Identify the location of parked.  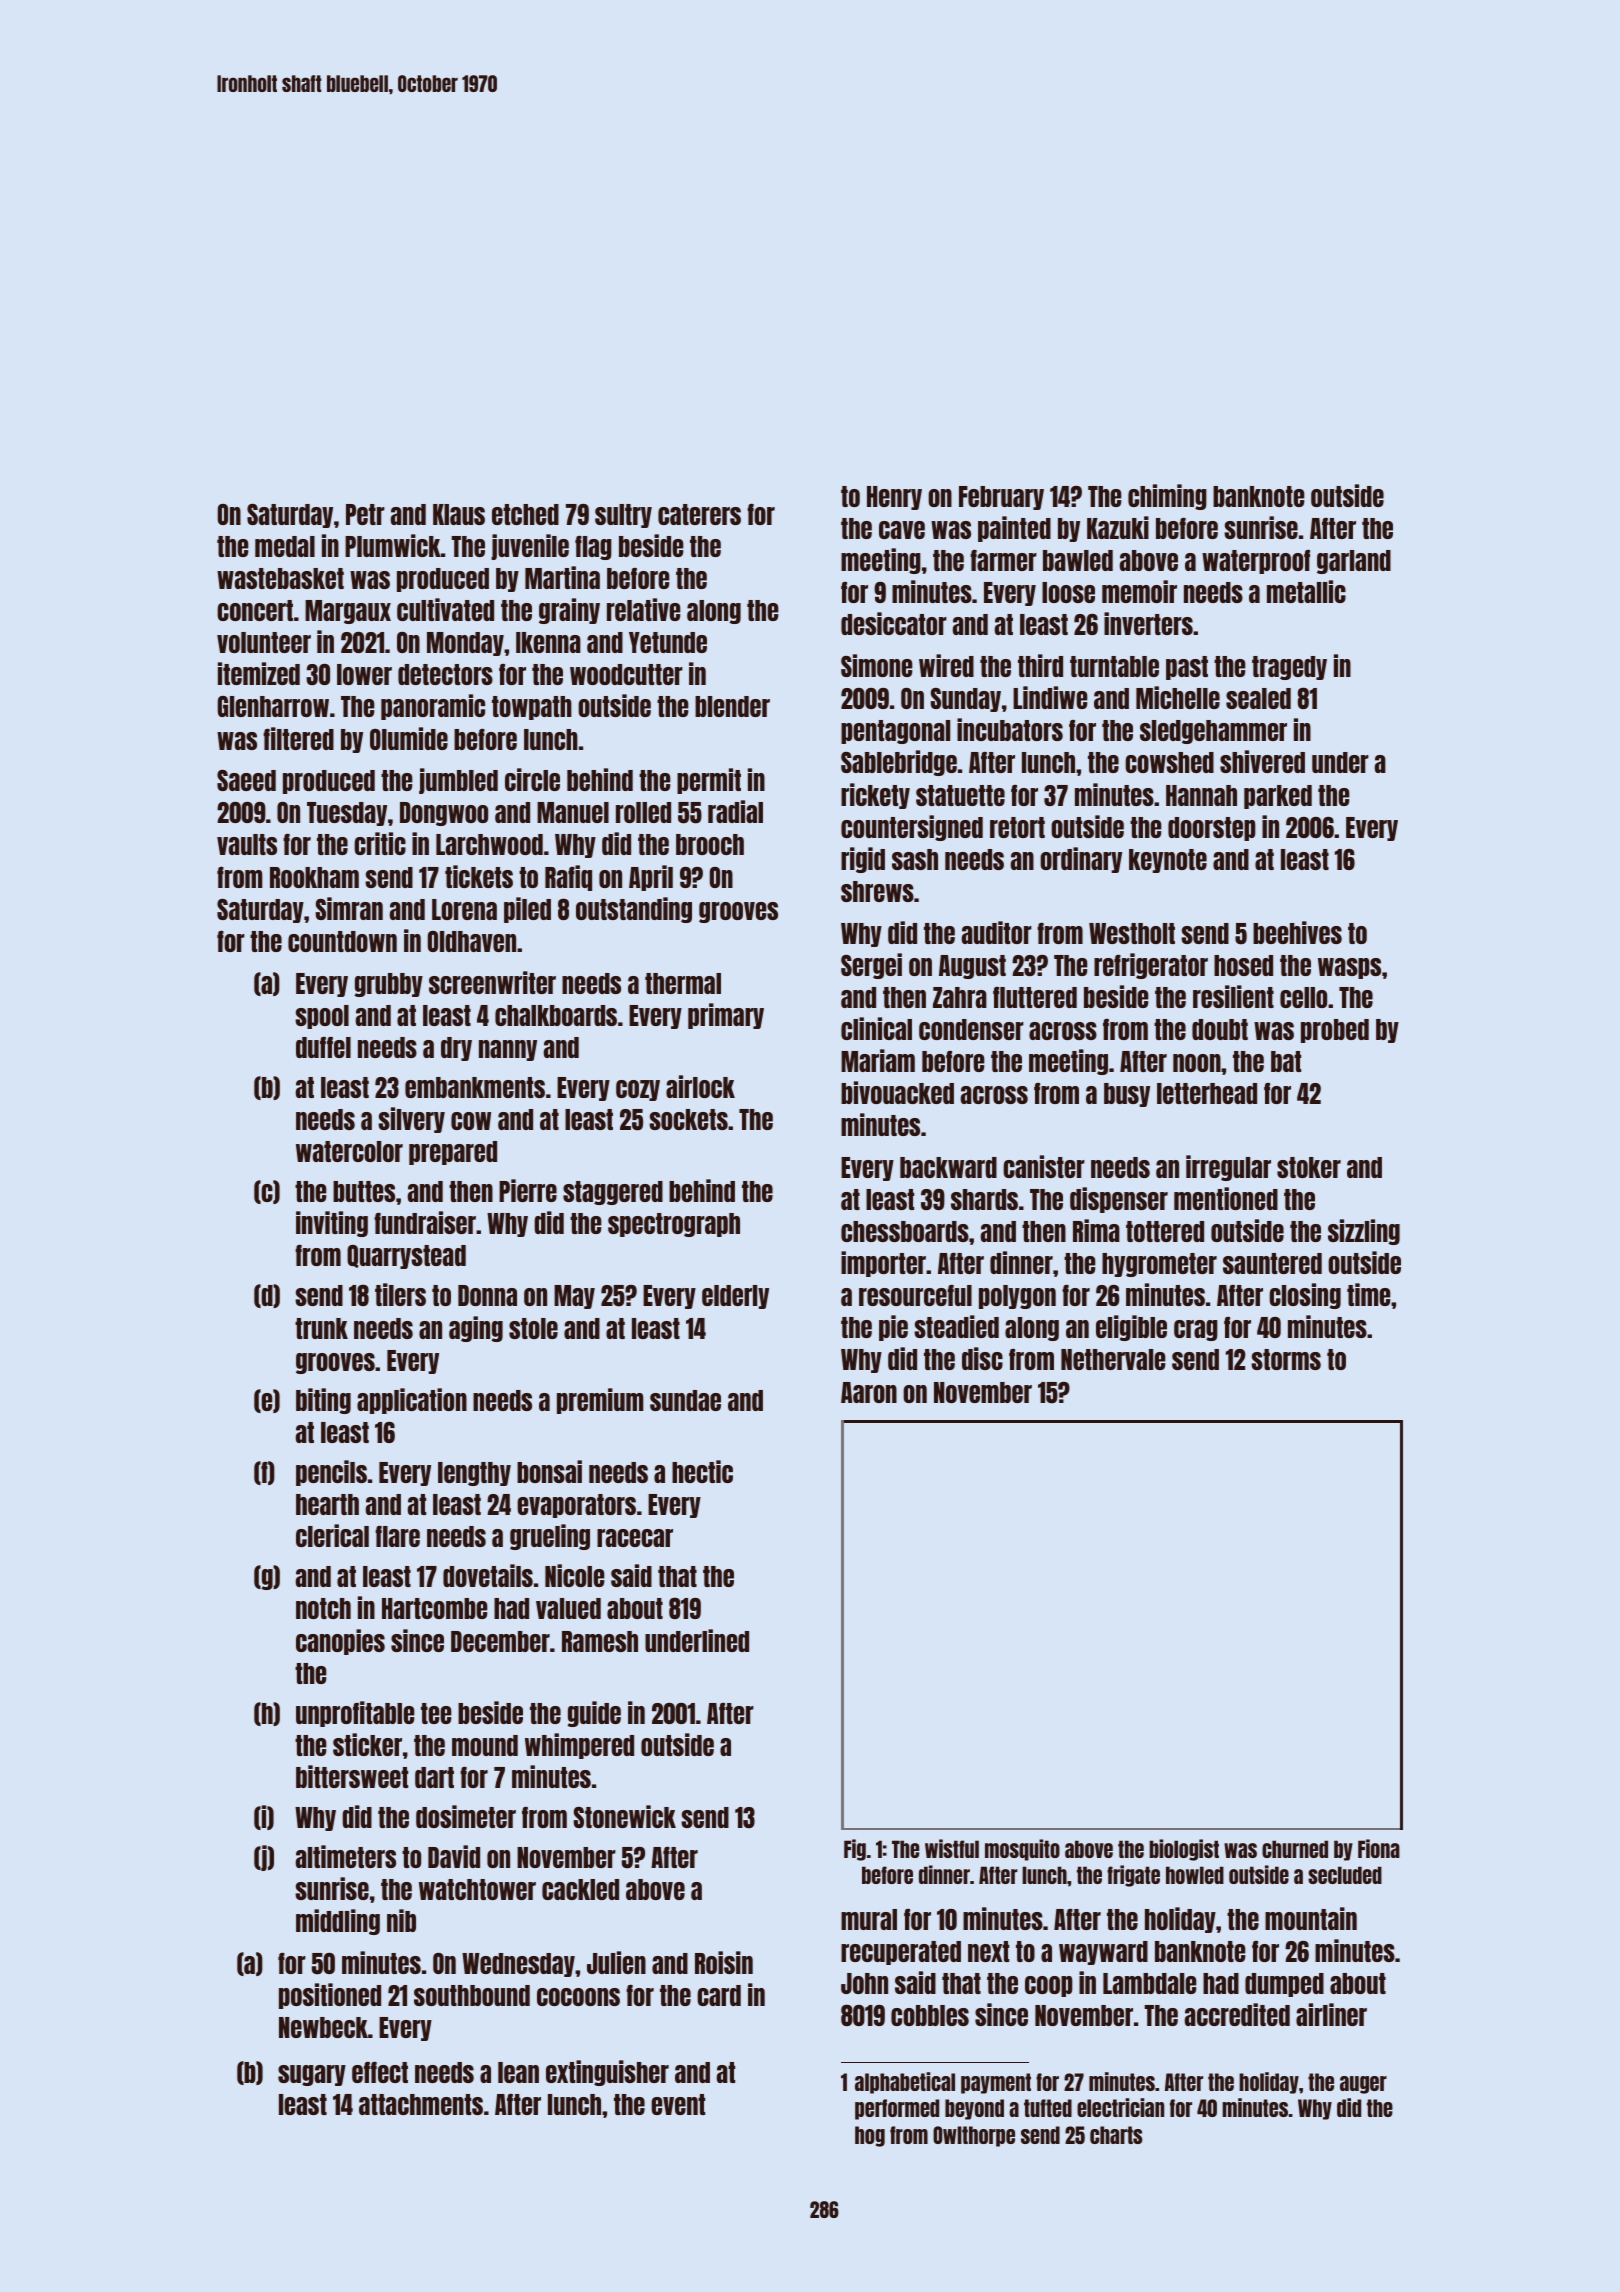
(1278, 797).
